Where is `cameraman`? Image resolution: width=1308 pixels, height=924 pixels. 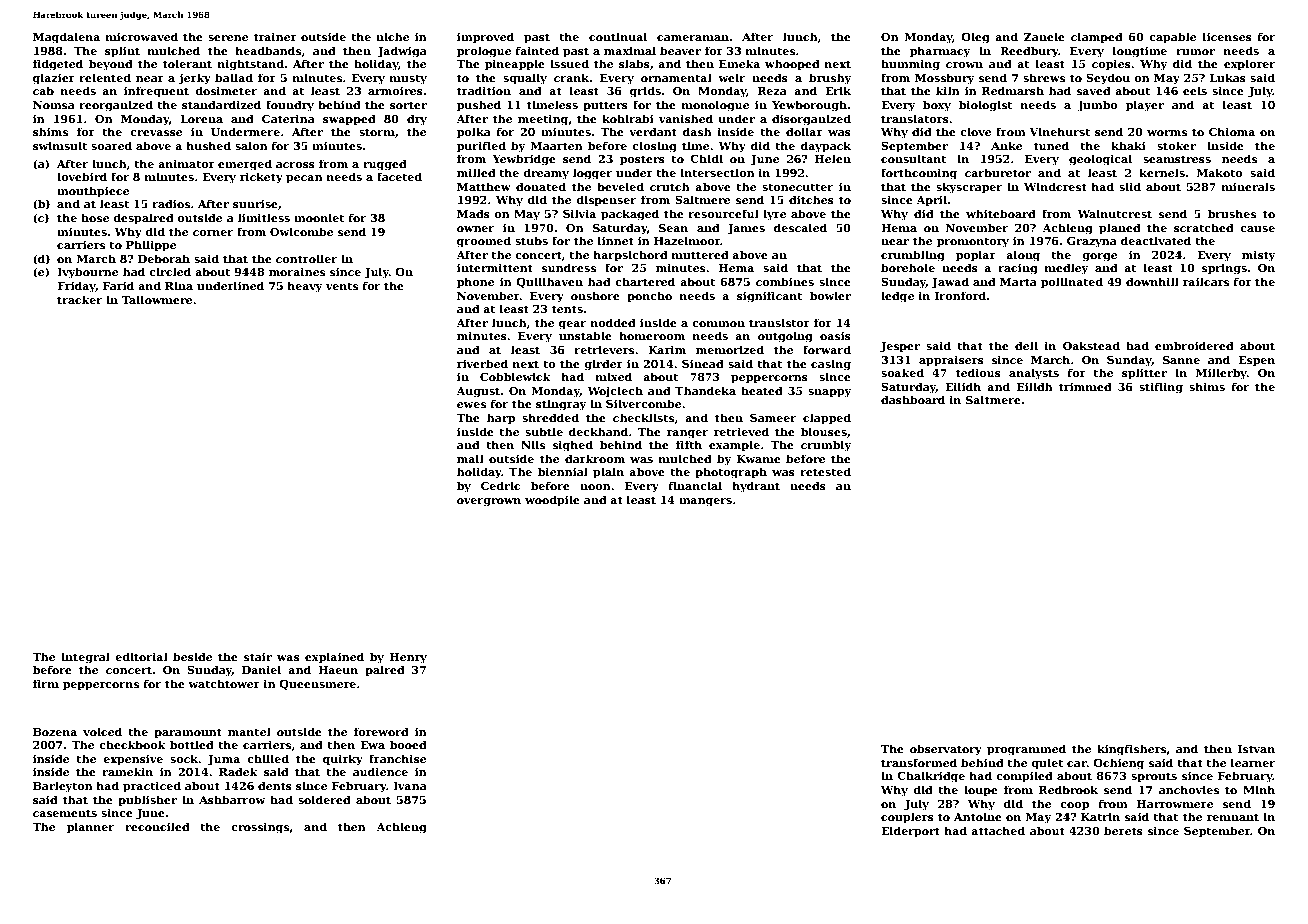 cameraman is located at coordinates (693, 38).
